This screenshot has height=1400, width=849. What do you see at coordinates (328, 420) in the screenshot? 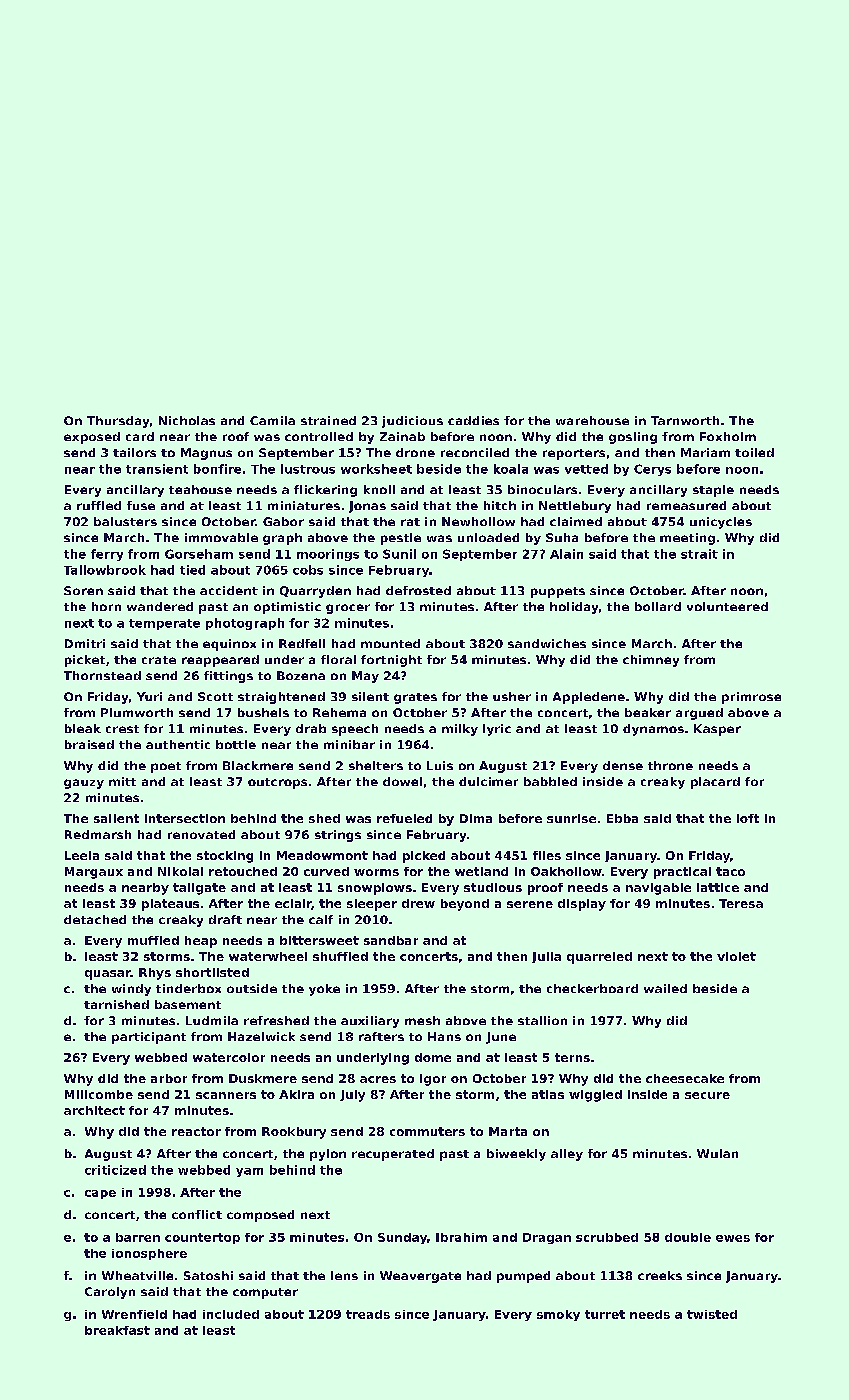
I see `strained` at bounding box center [328, 420].
